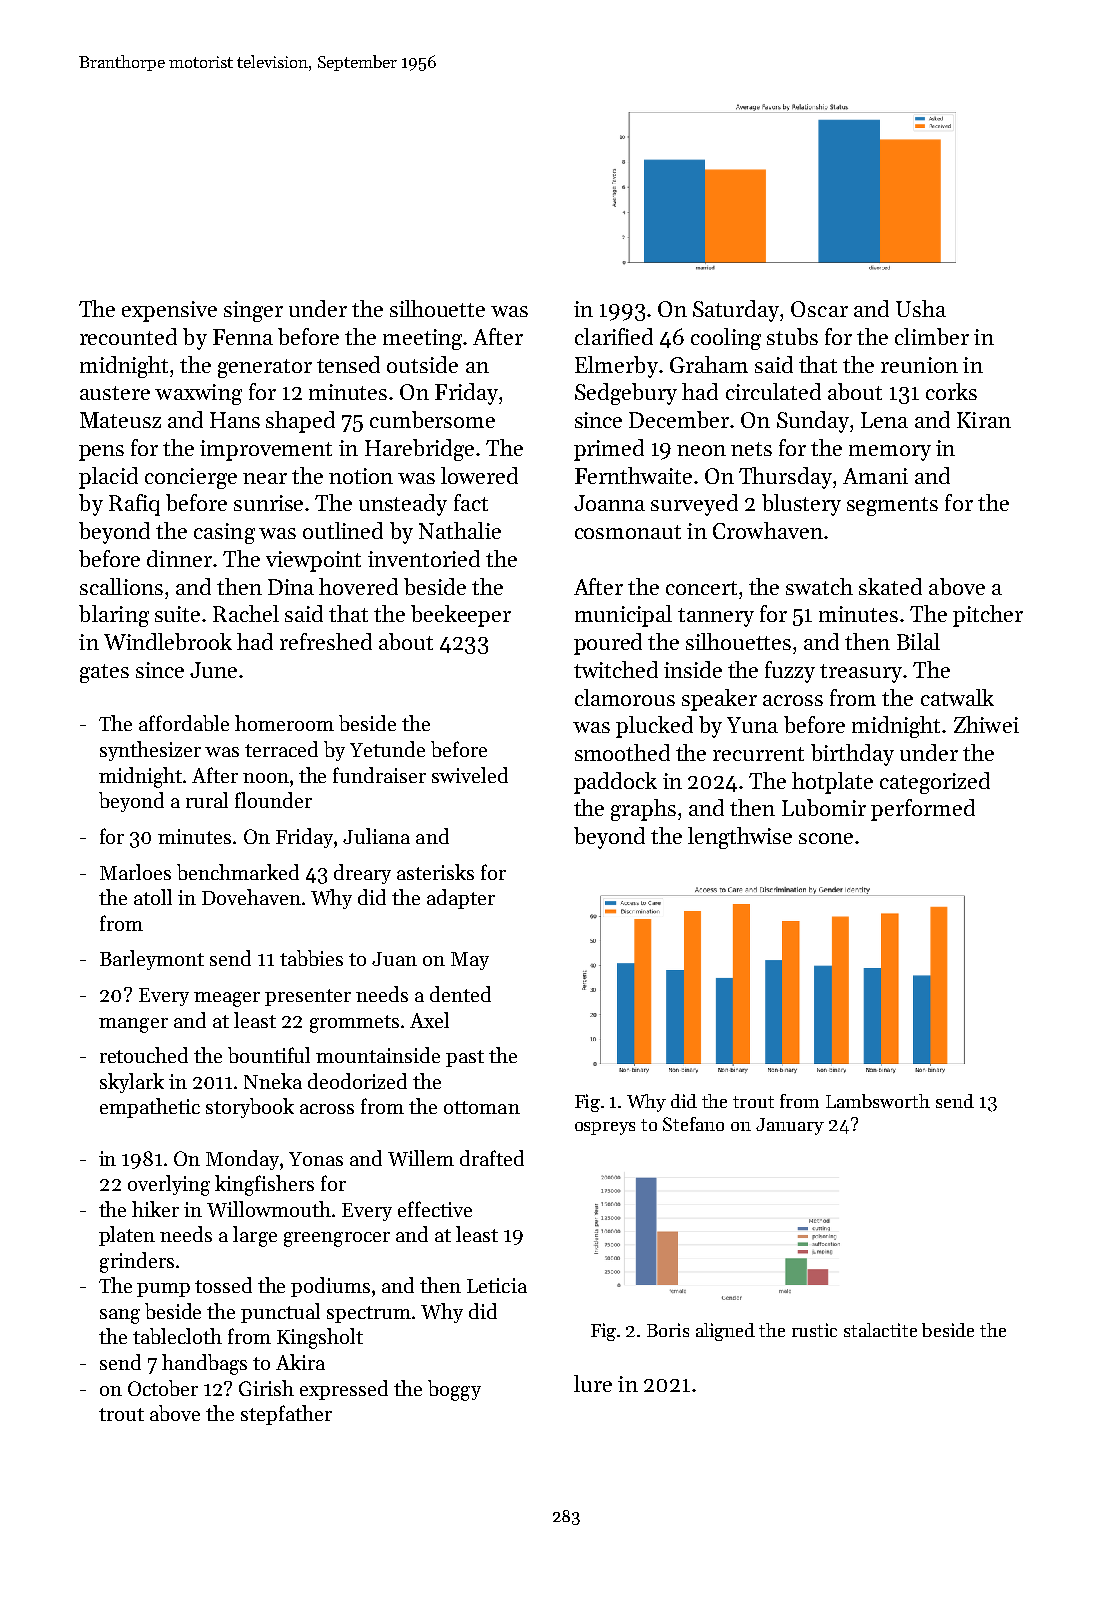 This document has height=1598, width=1103. I want to click on segments, so click(892, 506).
